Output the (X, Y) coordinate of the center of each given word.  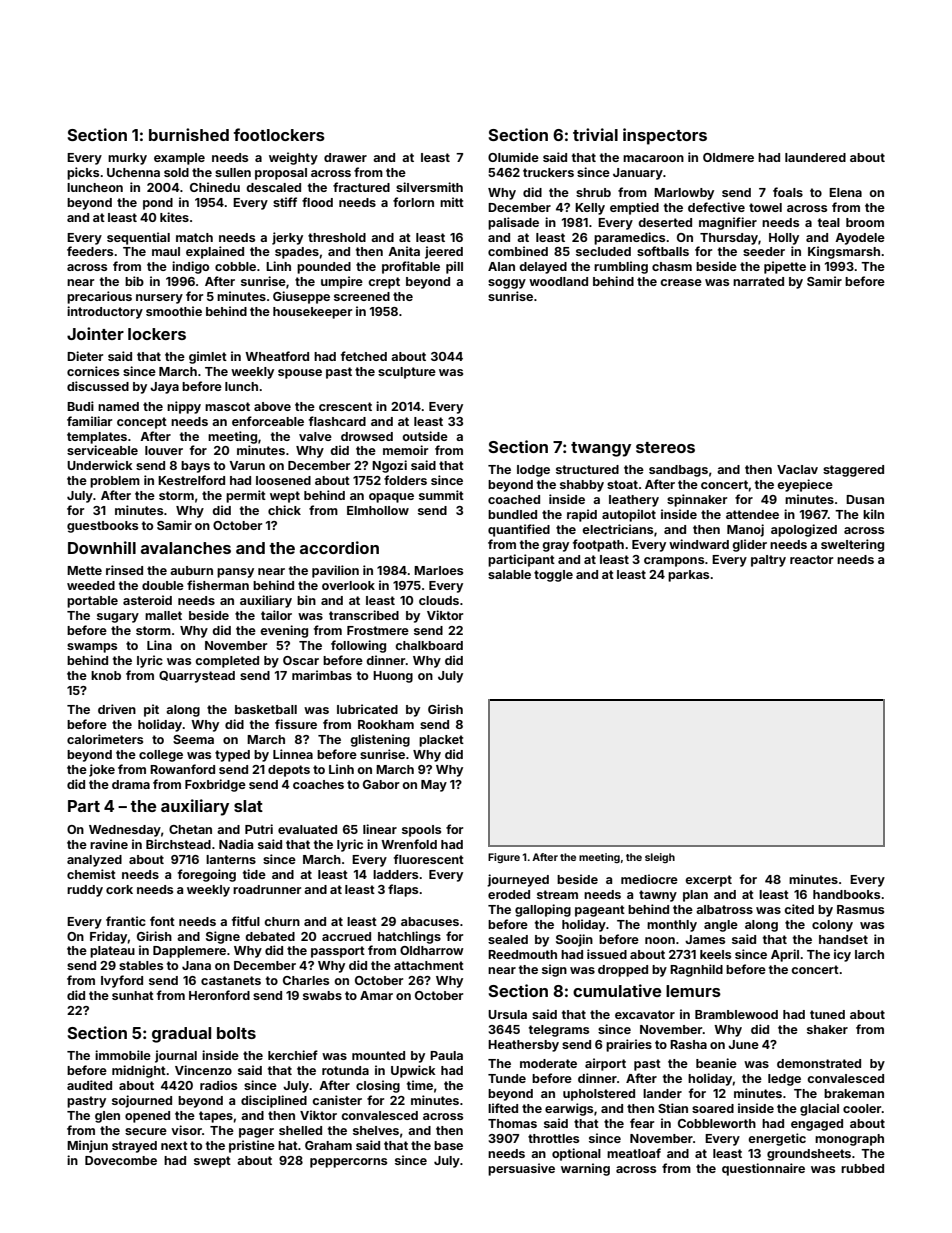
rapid (582, 515)
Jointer (95, 333)
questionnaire (763, 1169)
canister (337, 1100)
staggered (853, 471)
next (174, 1145)
